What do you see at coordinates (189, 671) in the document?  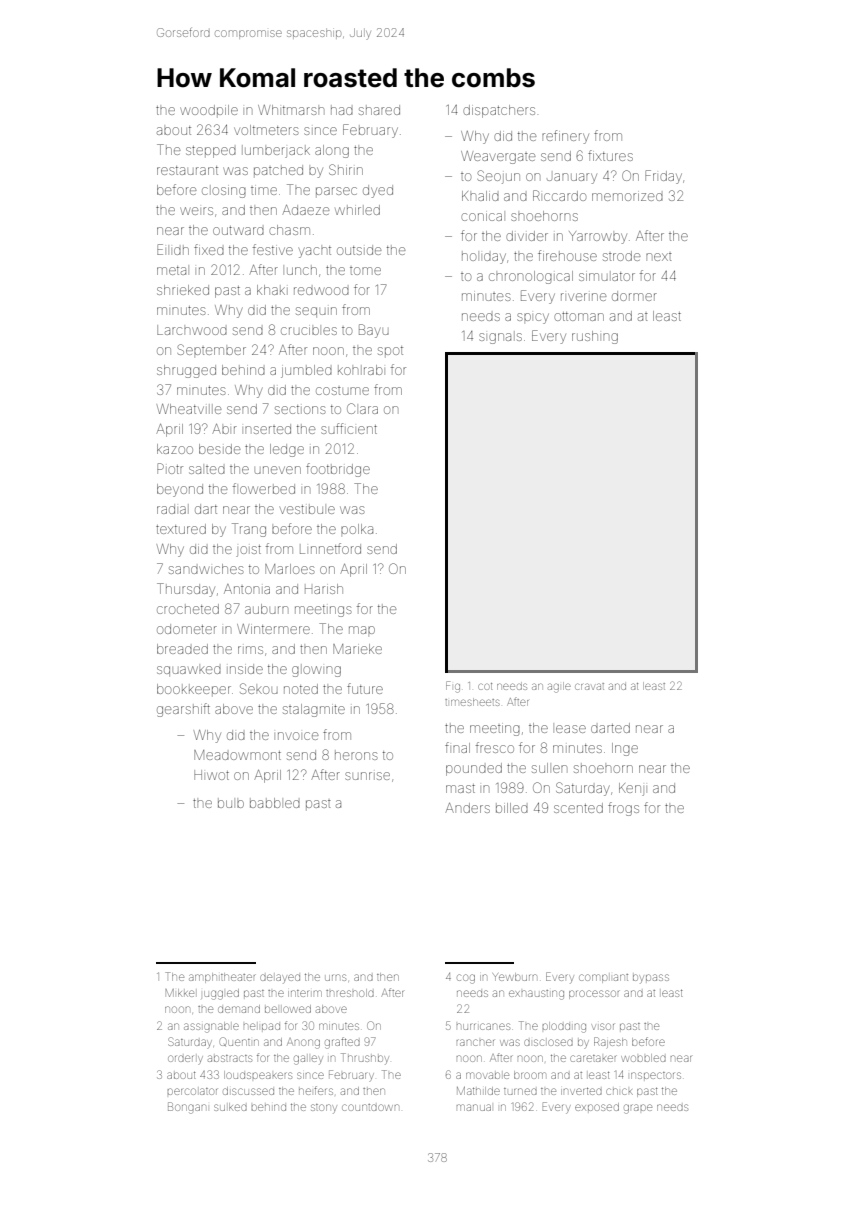 I see `squawked` at bounding box center [189, 671].
